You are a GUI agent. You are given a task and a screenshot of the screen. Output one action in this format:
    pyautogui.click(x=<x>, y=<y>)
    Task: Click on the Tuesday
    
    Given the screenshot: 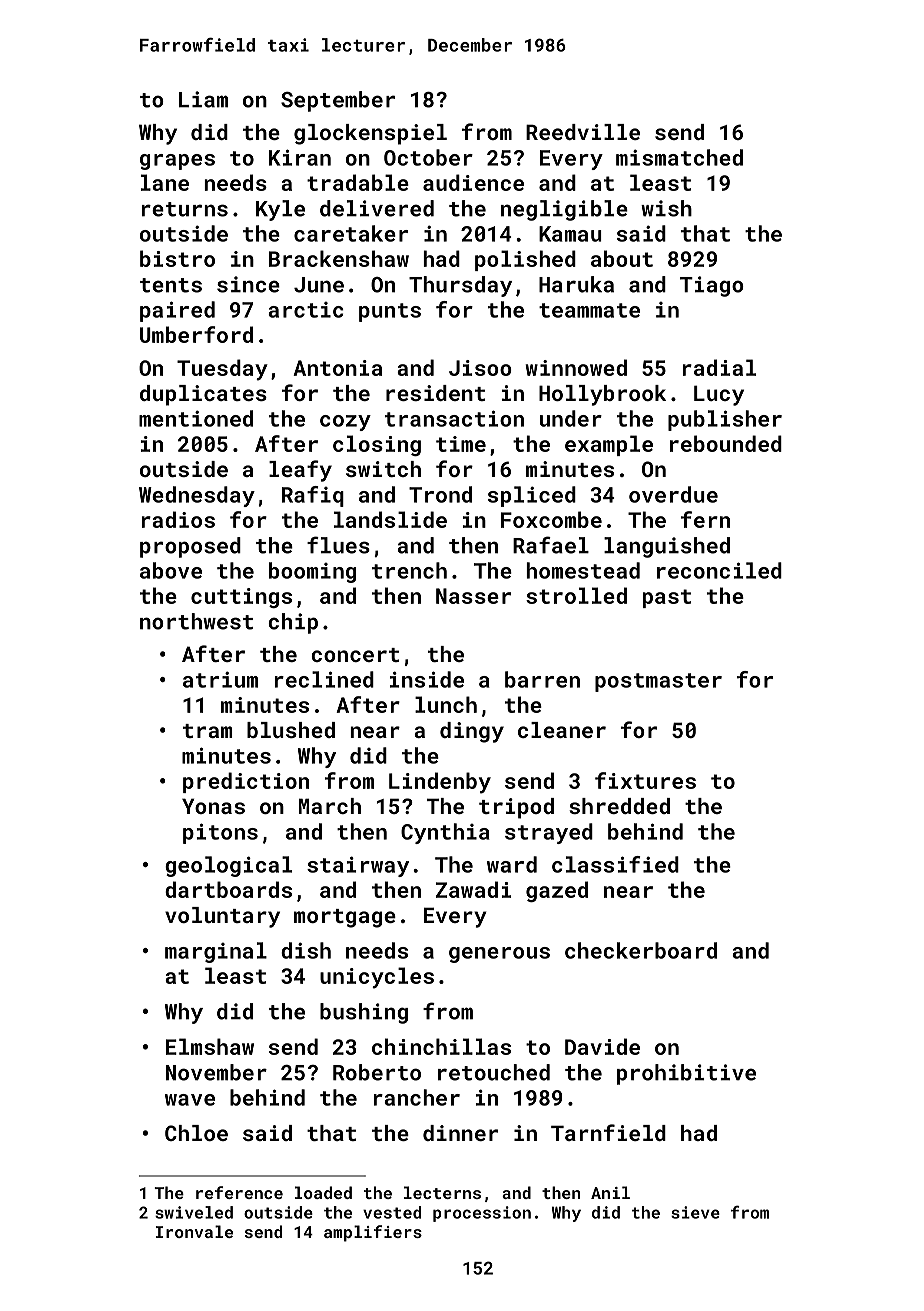 What is the action you would take?
    pyautogui.click(x=222, y=370)
